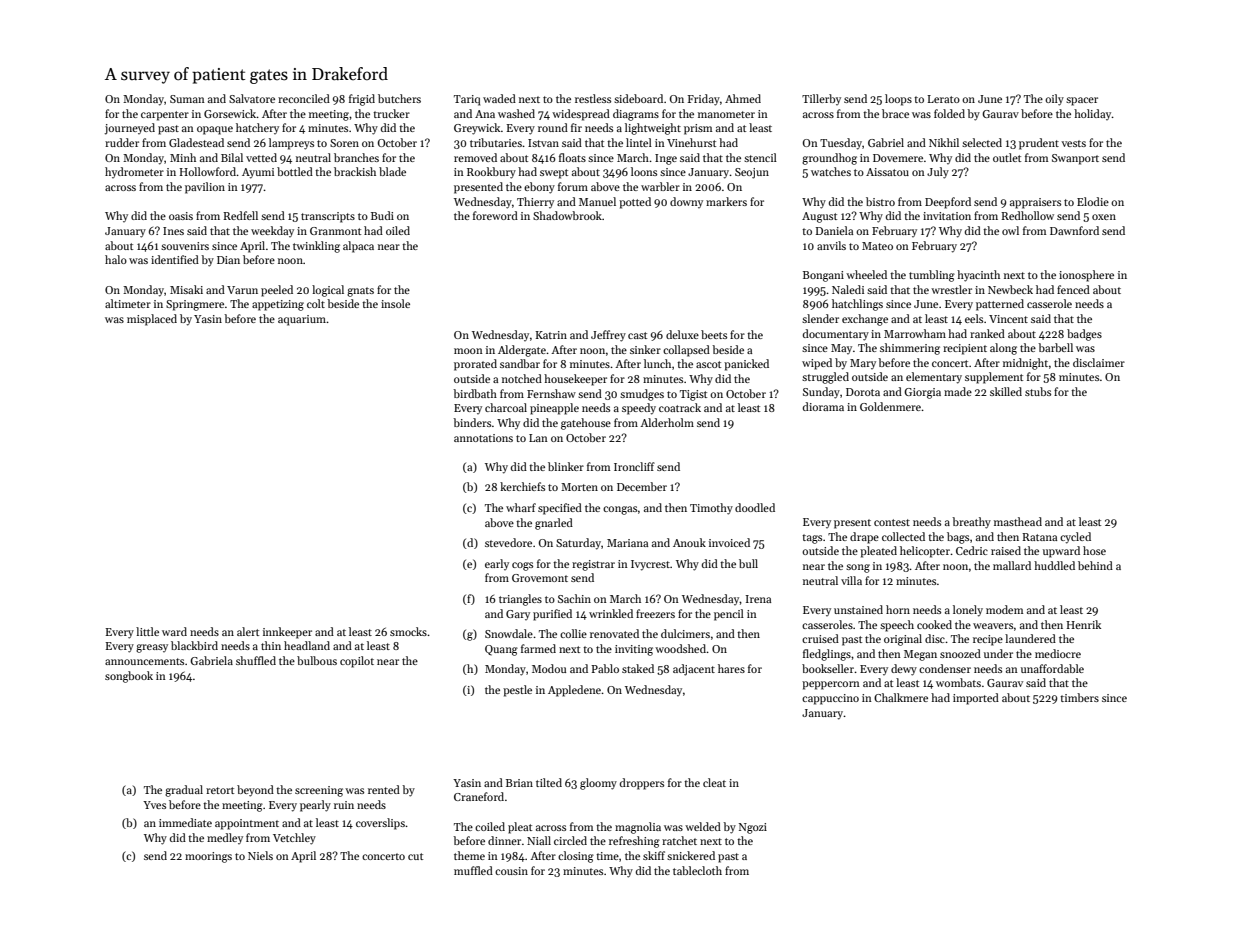  Describe the element at coordinates (1093, 114) in the document. I see `holiday` at that location.
